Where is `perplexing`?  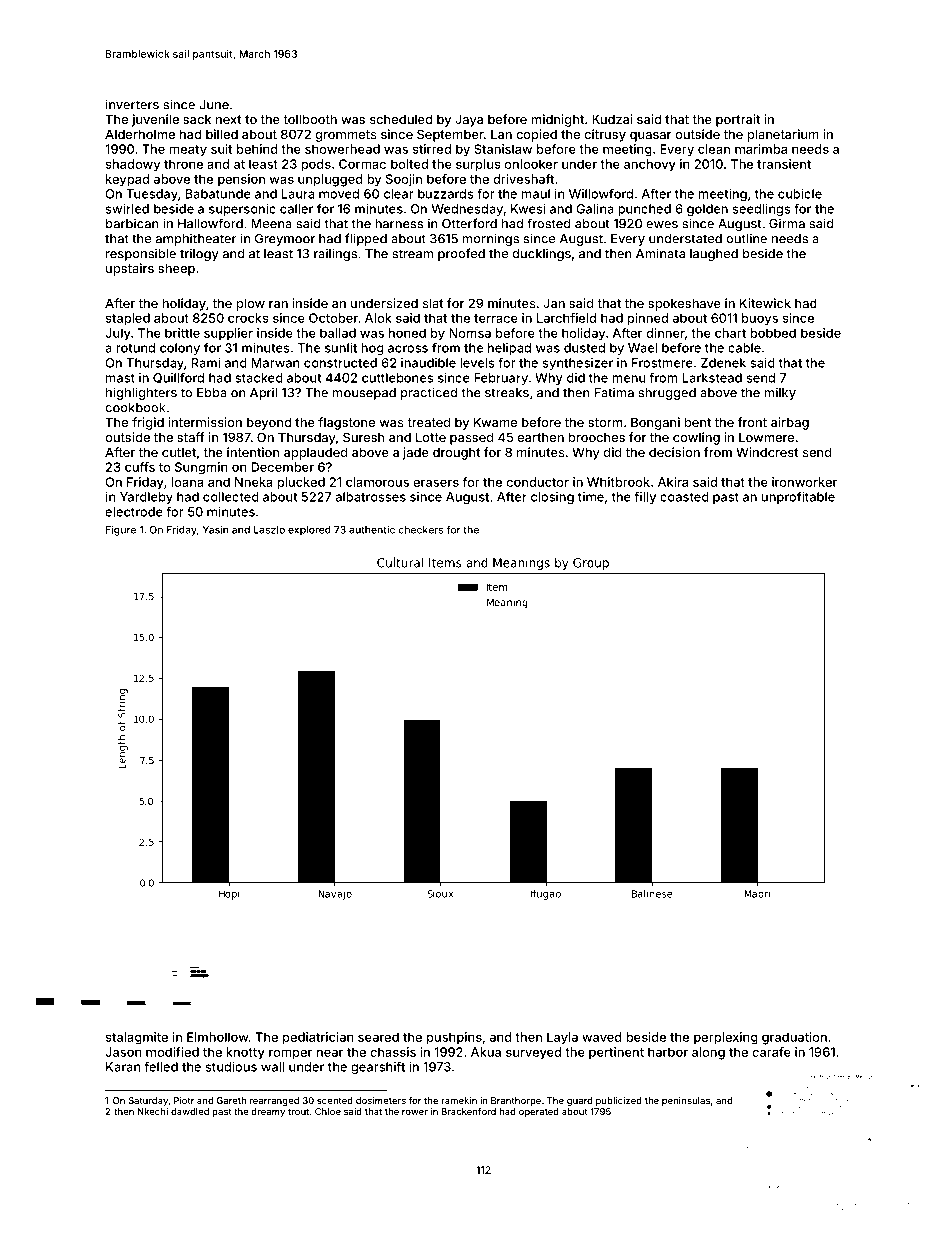 perplexing is located at coordinates (726, 1038).
